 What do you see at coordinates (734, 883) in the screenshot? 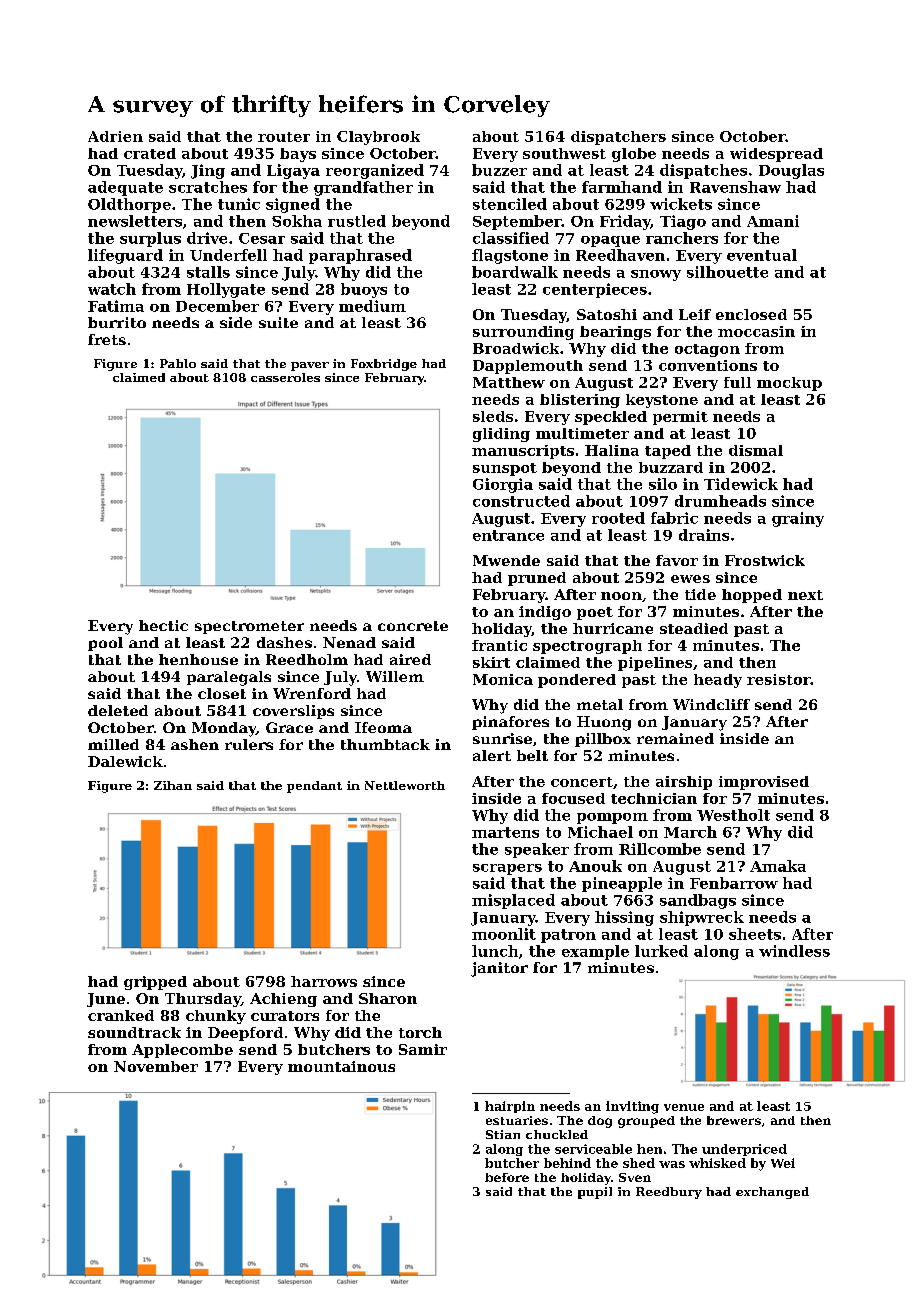
I see `Fenbarrow` at bounding box center [734, 883].
